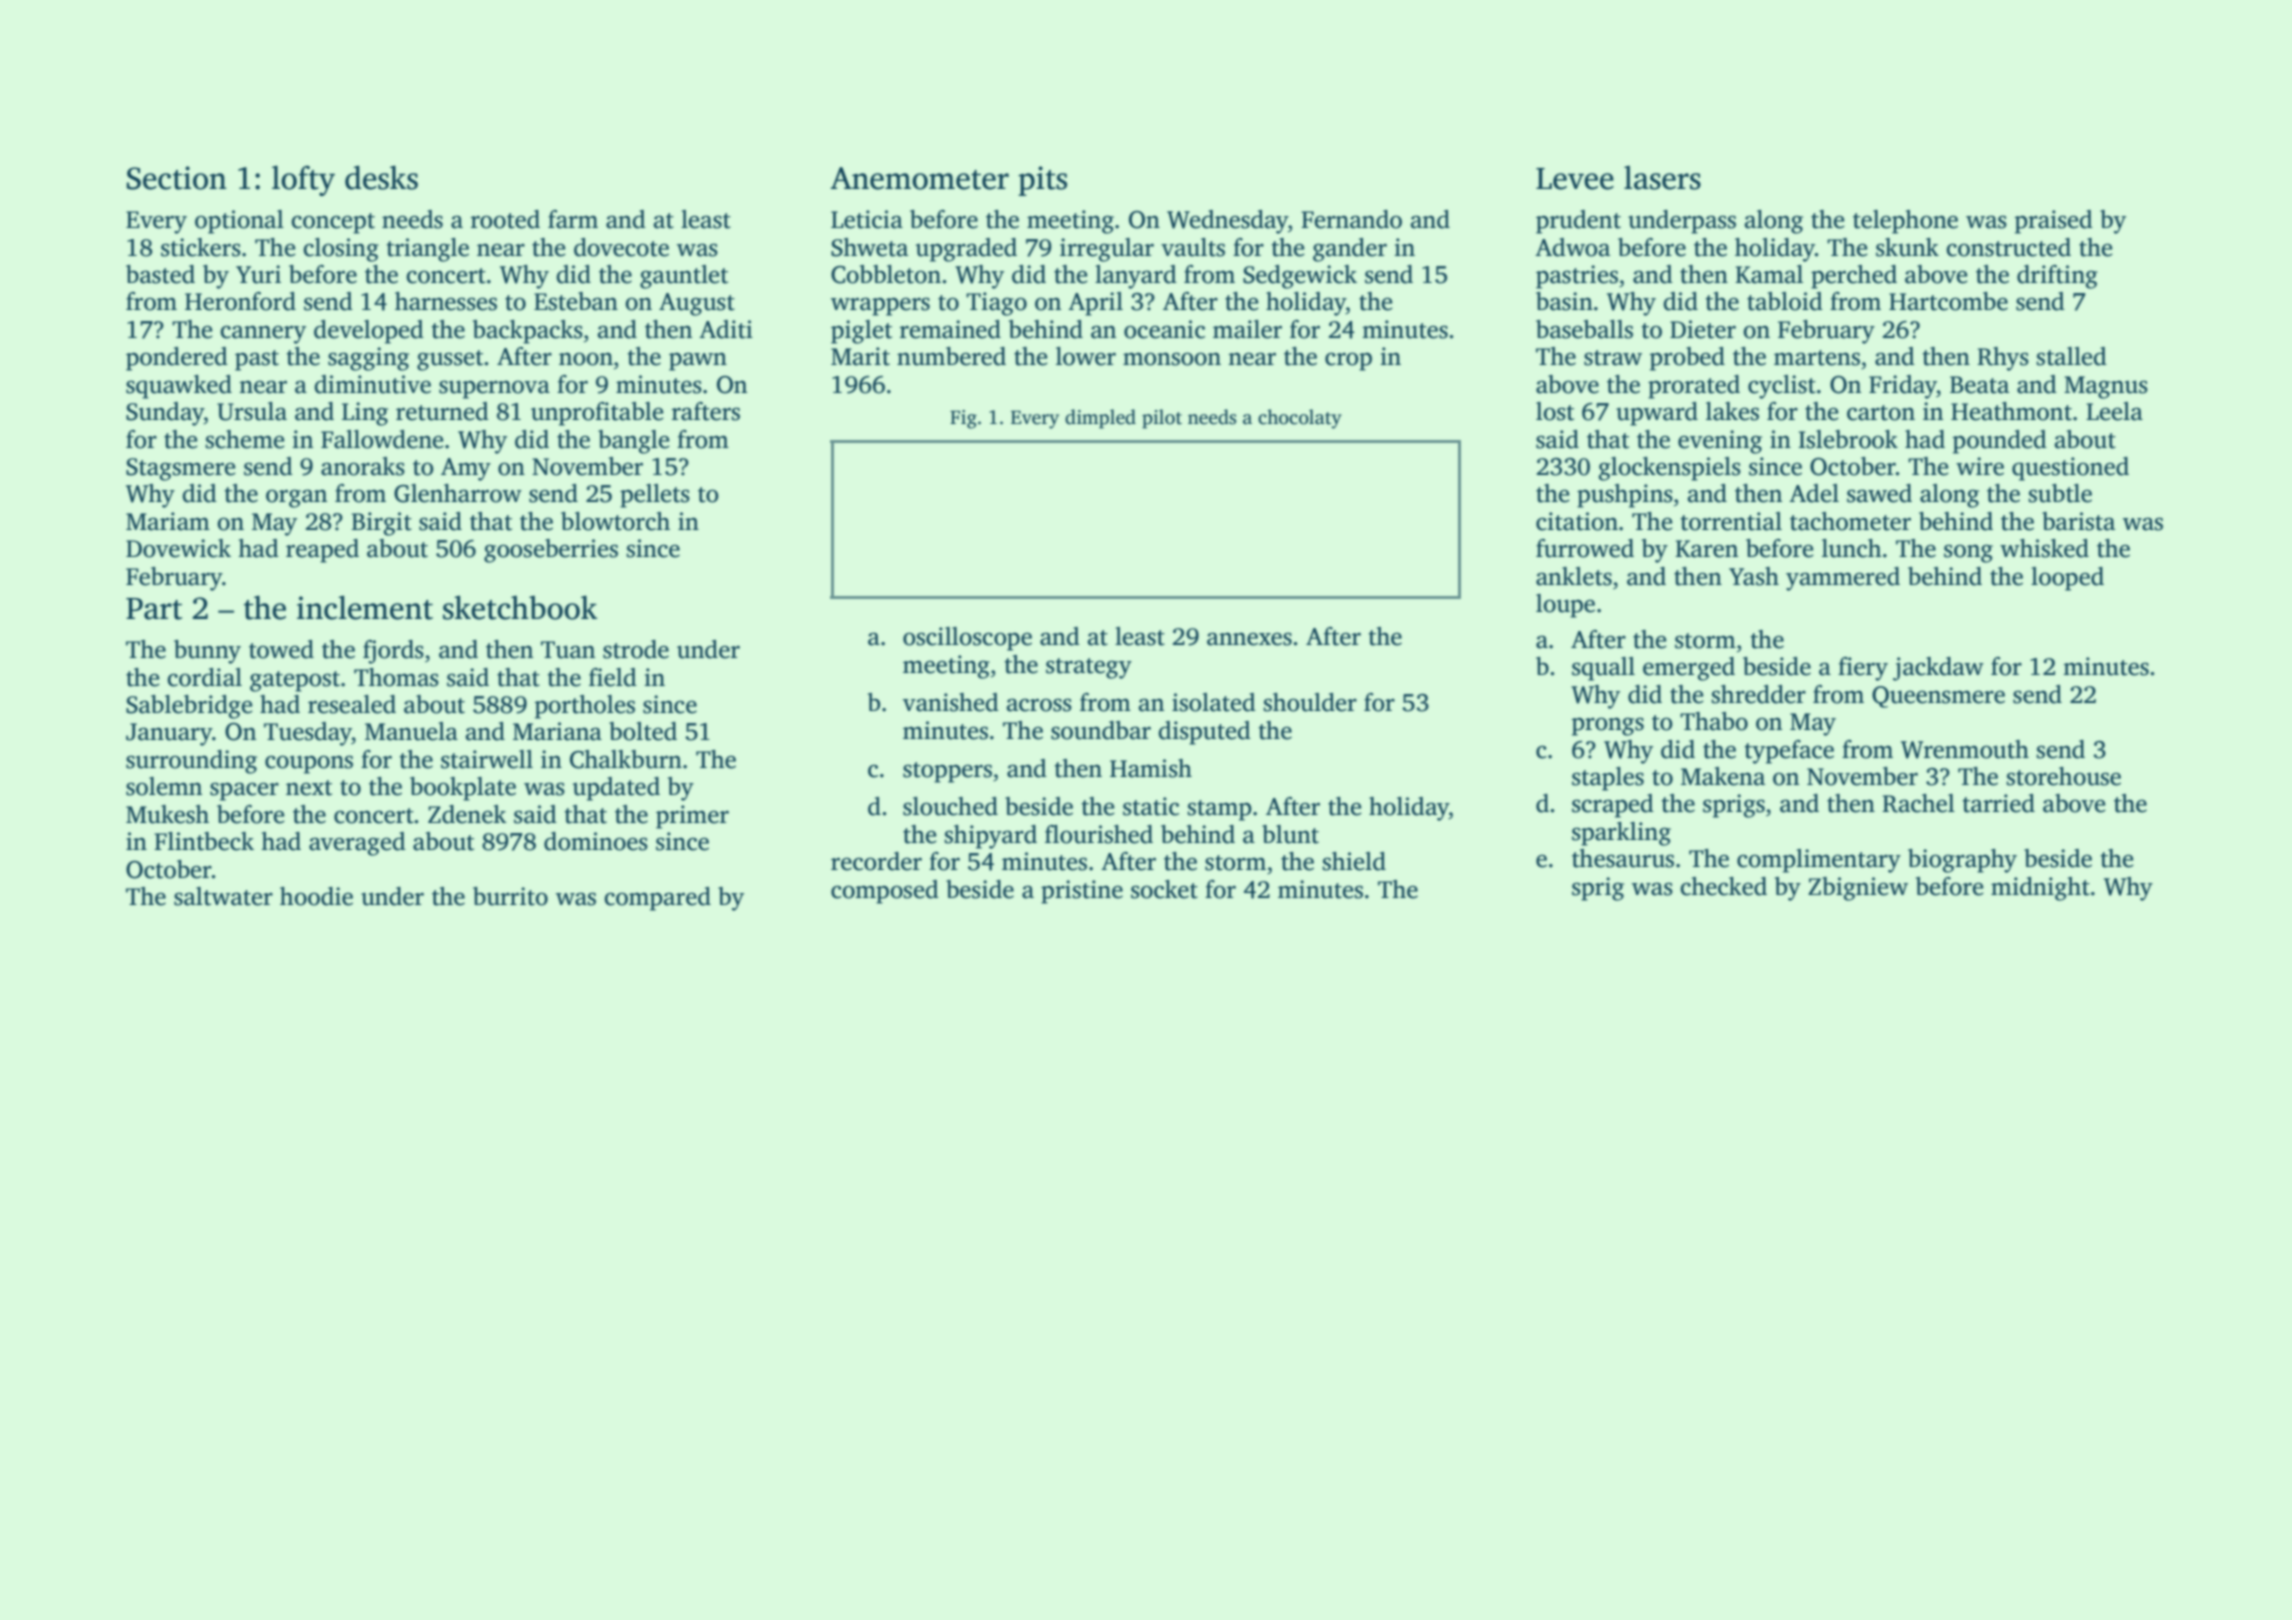  Describe the element at coordinates (1151, 806) in the image. I see `static` at that location.
